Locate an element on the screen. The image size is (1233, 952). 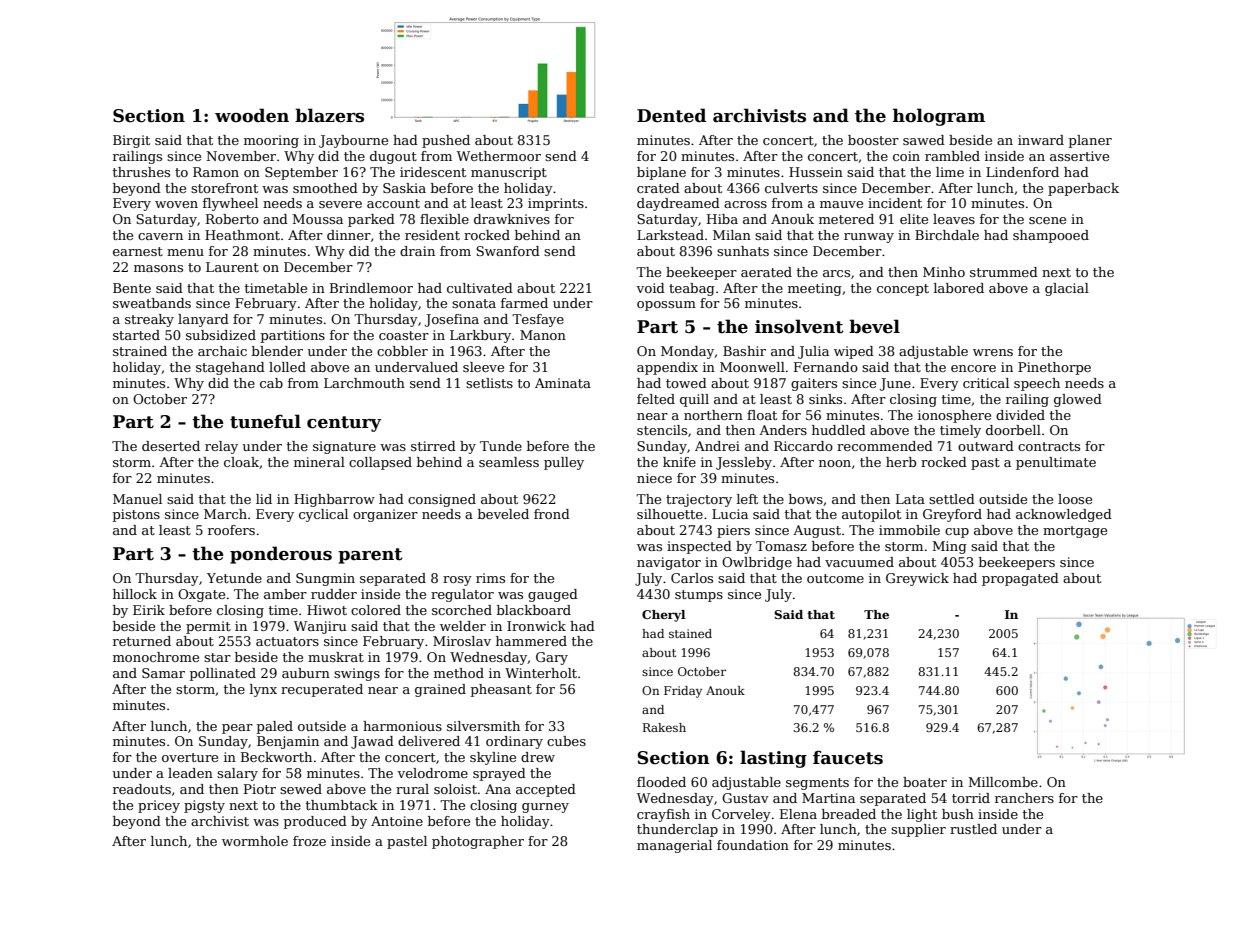
stained is located at coordinates (690, 633).
